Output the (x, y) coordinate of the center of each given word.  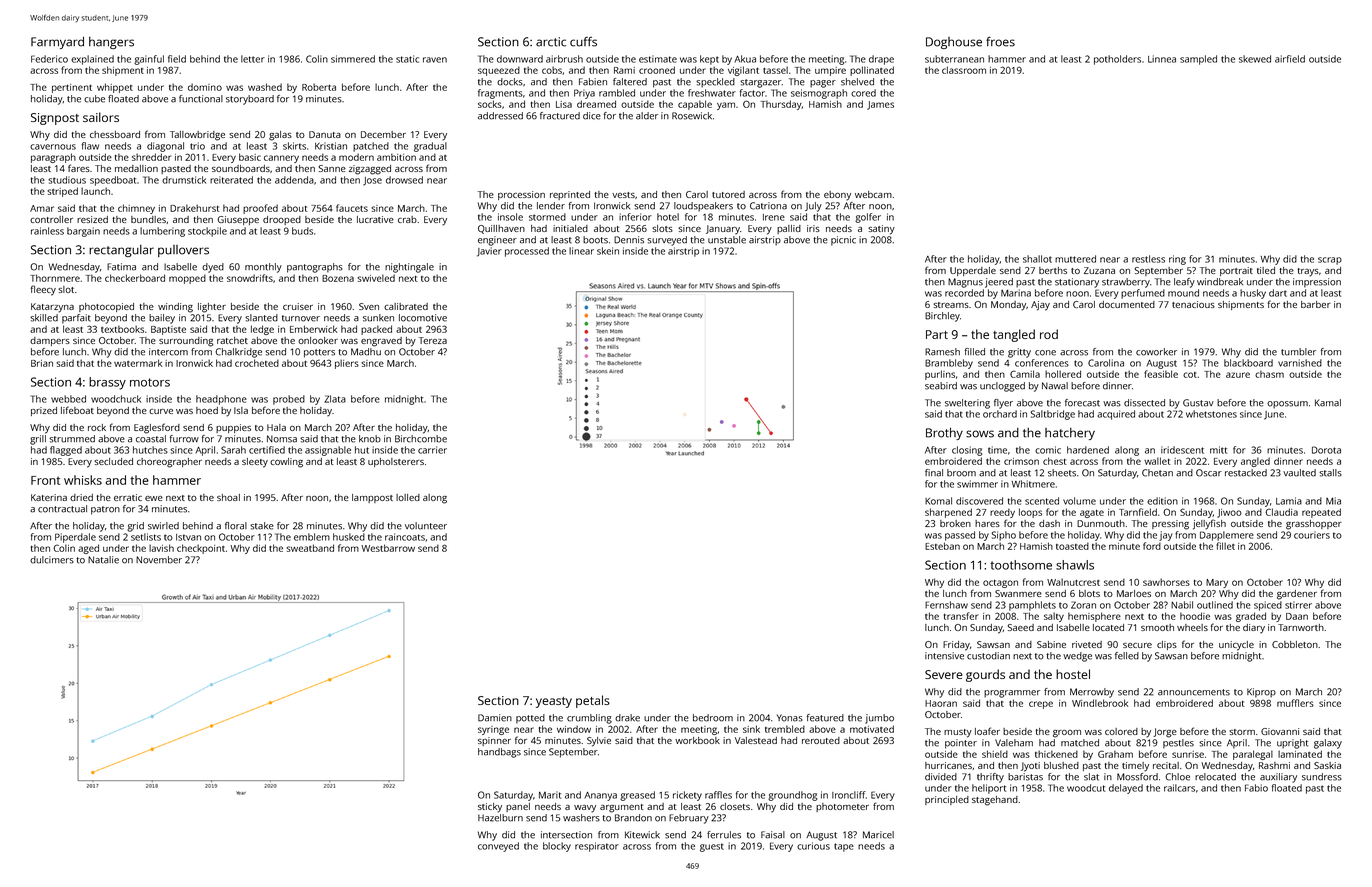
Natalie (103, 560)
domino (205, 87)
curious (813, 846)
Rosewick (692, 116)
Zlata (335, 399)
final (934, 473)
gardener (1297, 595)
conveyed (498, 847)
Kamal (1328, 403)
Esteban (942, 546)
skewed (1255, 59)
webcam (873, 194)
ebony (837, 196)
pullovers (183, 251)
